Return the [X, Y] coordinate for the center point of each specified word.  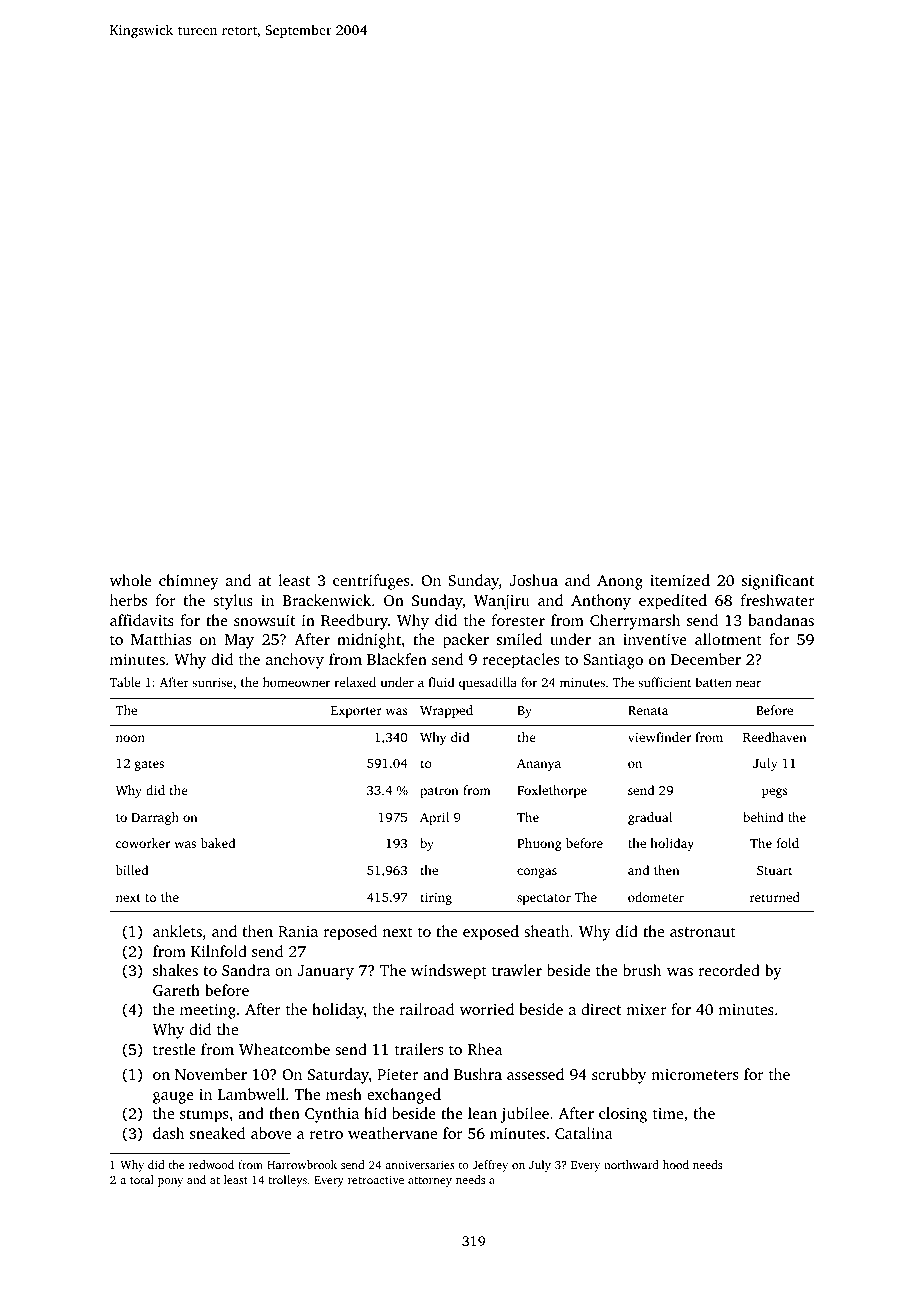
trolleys [287, 1181]
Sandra [246, 970]
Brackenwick [327, 600]
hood [676, 1164]
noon [130, 738]
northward [631, 1164]
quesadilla [488, 683]
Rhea [485, 1049]
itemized [680, 580]
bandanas [781, 620]
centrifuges [371, 582]
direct [601, 1009]
